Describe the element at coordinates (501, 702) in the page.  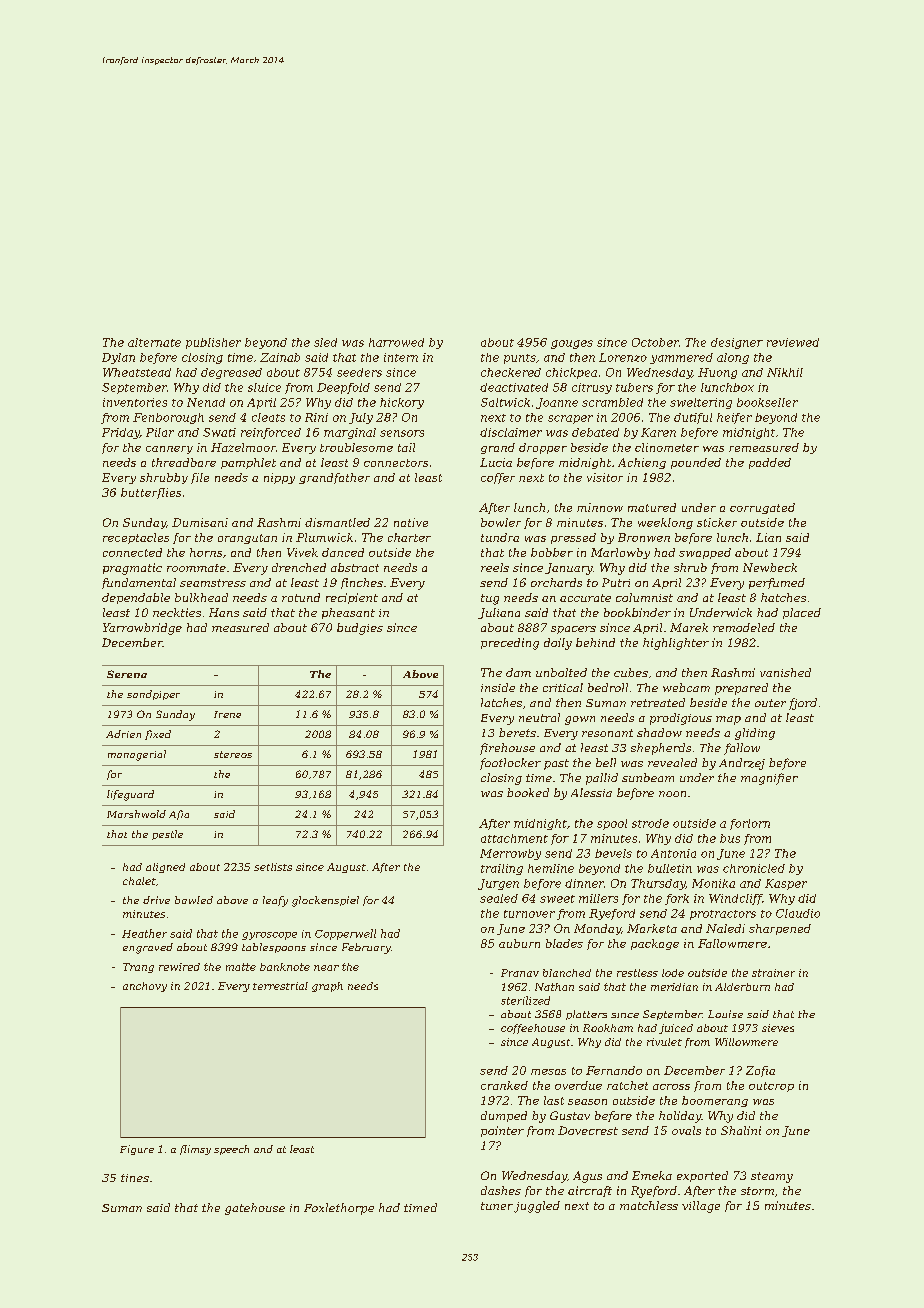
I see `latches` at that location.
